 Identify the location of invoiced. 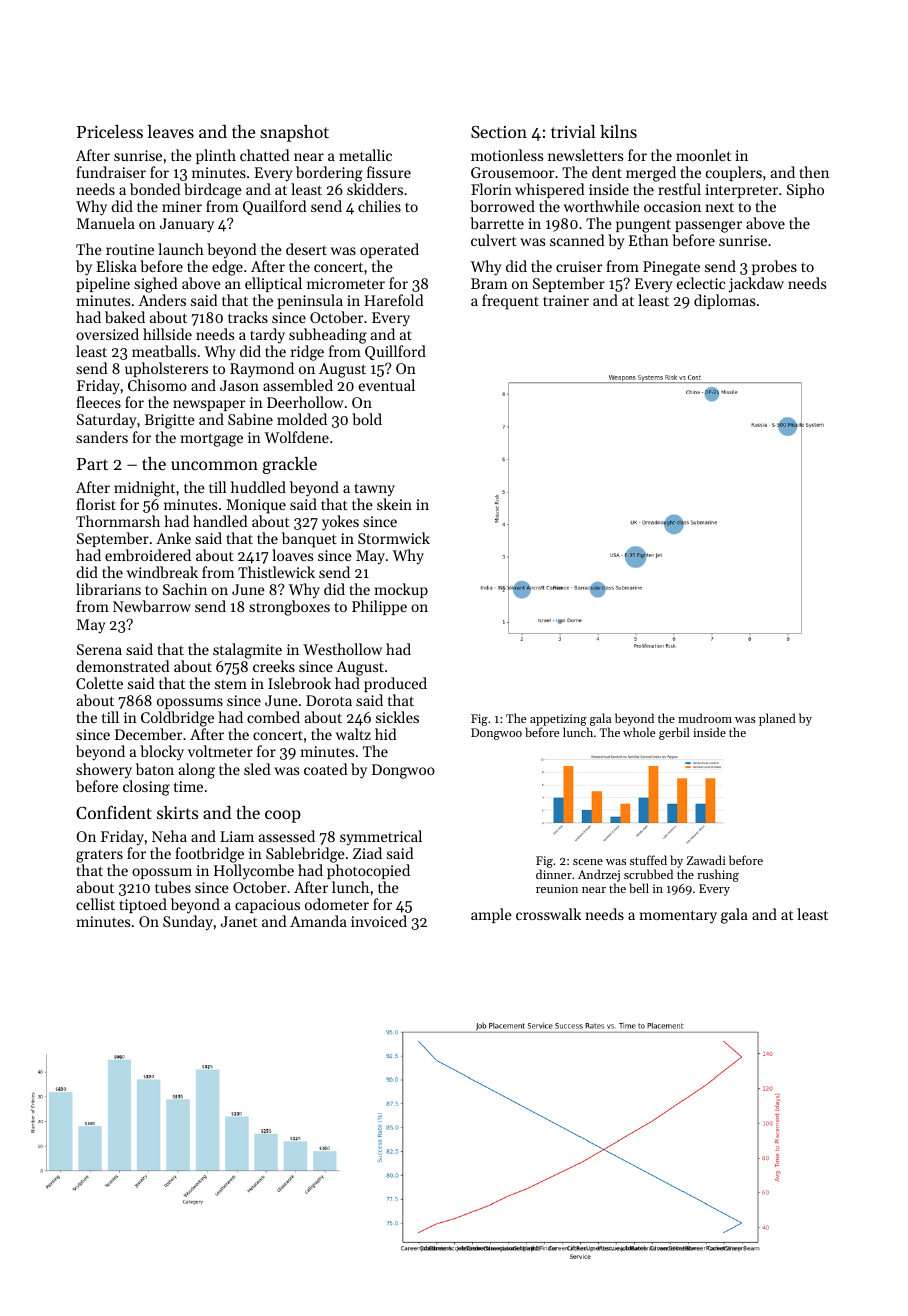
(379, 921).
